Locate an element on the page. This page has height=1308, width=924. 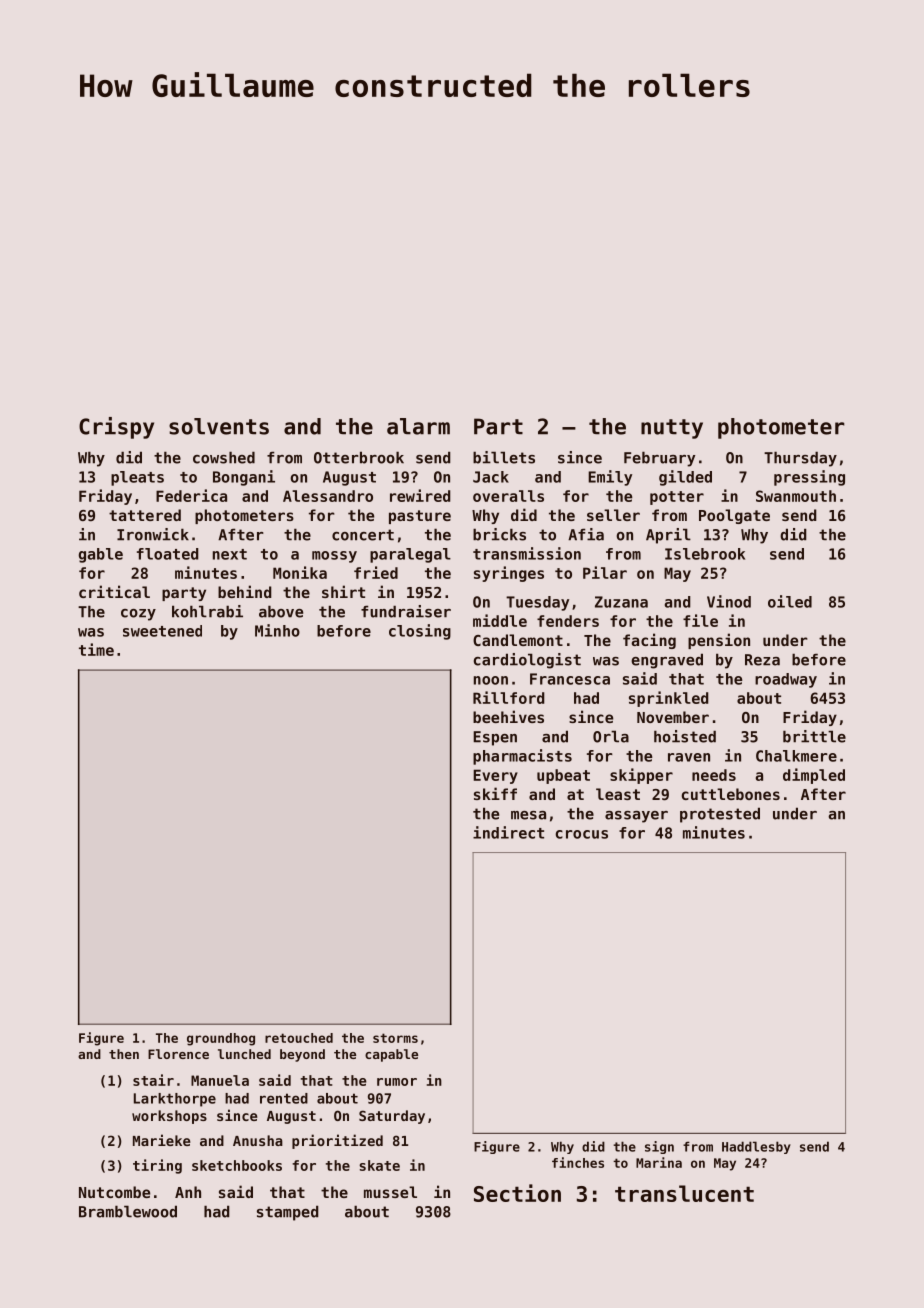
nutty is located at coordinates (672, 429).
